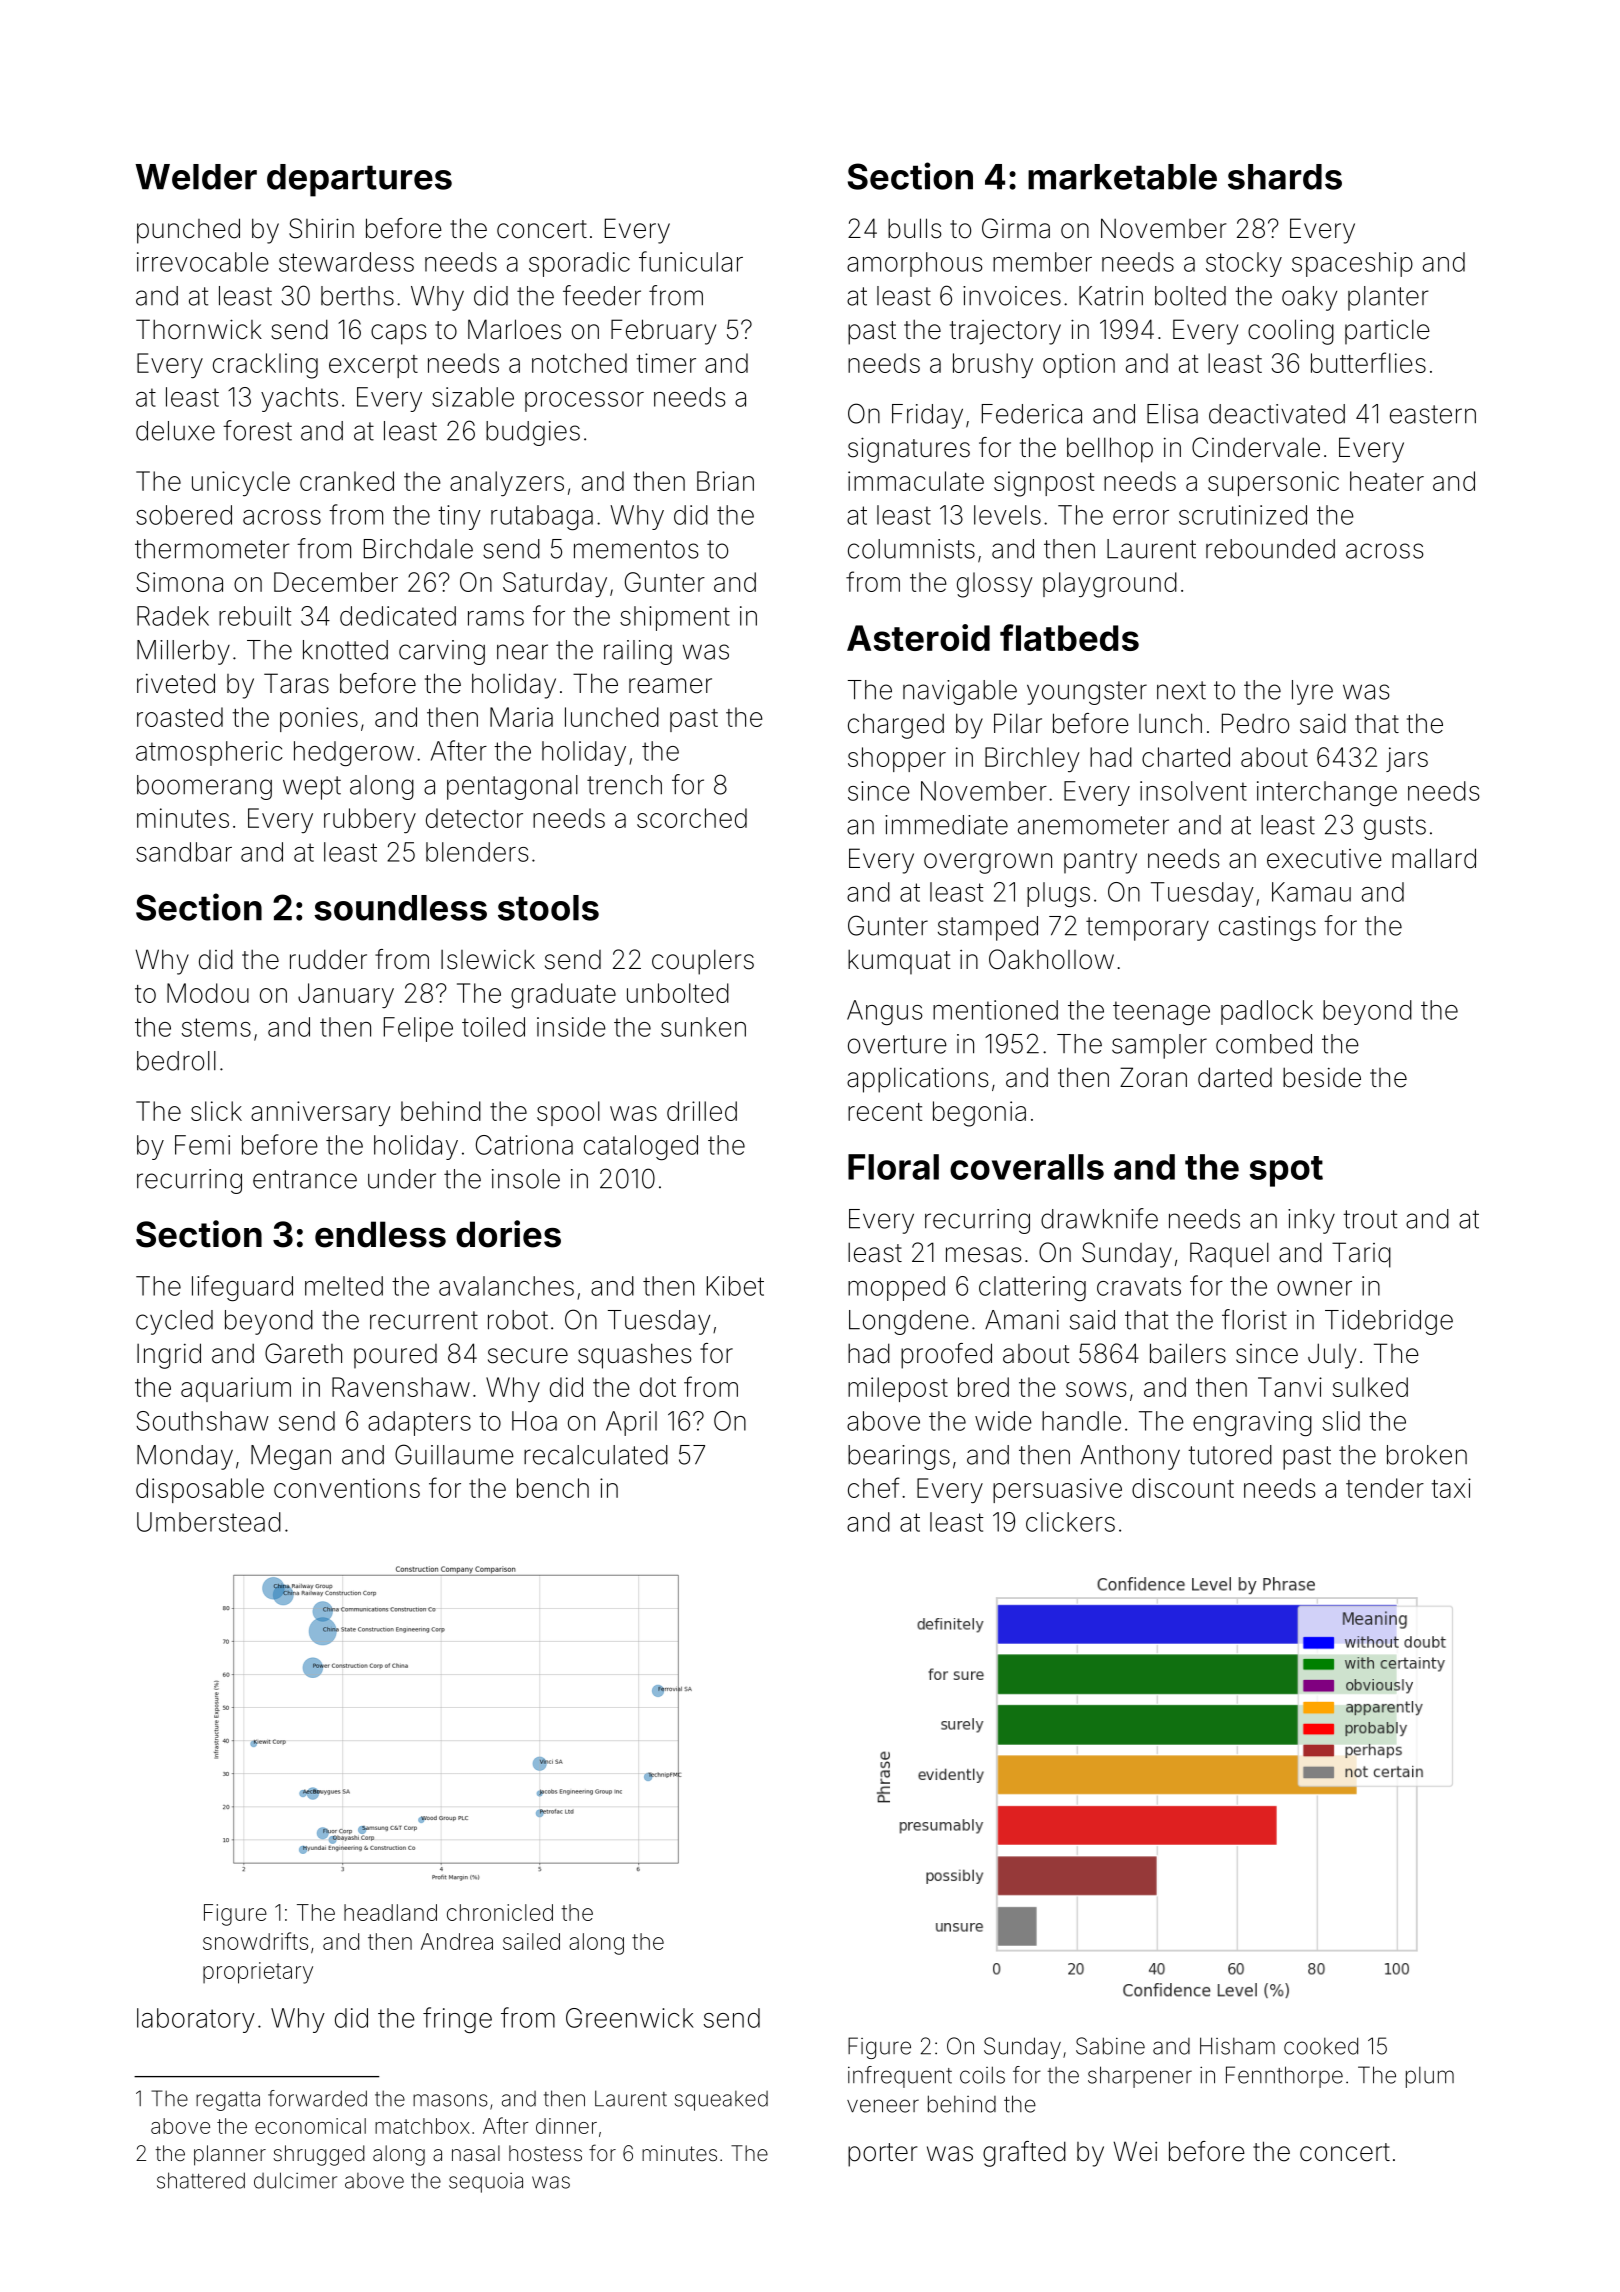  What do you see at coordinates (526, 1179) in the page?
I see `insole` at bounding box center [526, 1179].
